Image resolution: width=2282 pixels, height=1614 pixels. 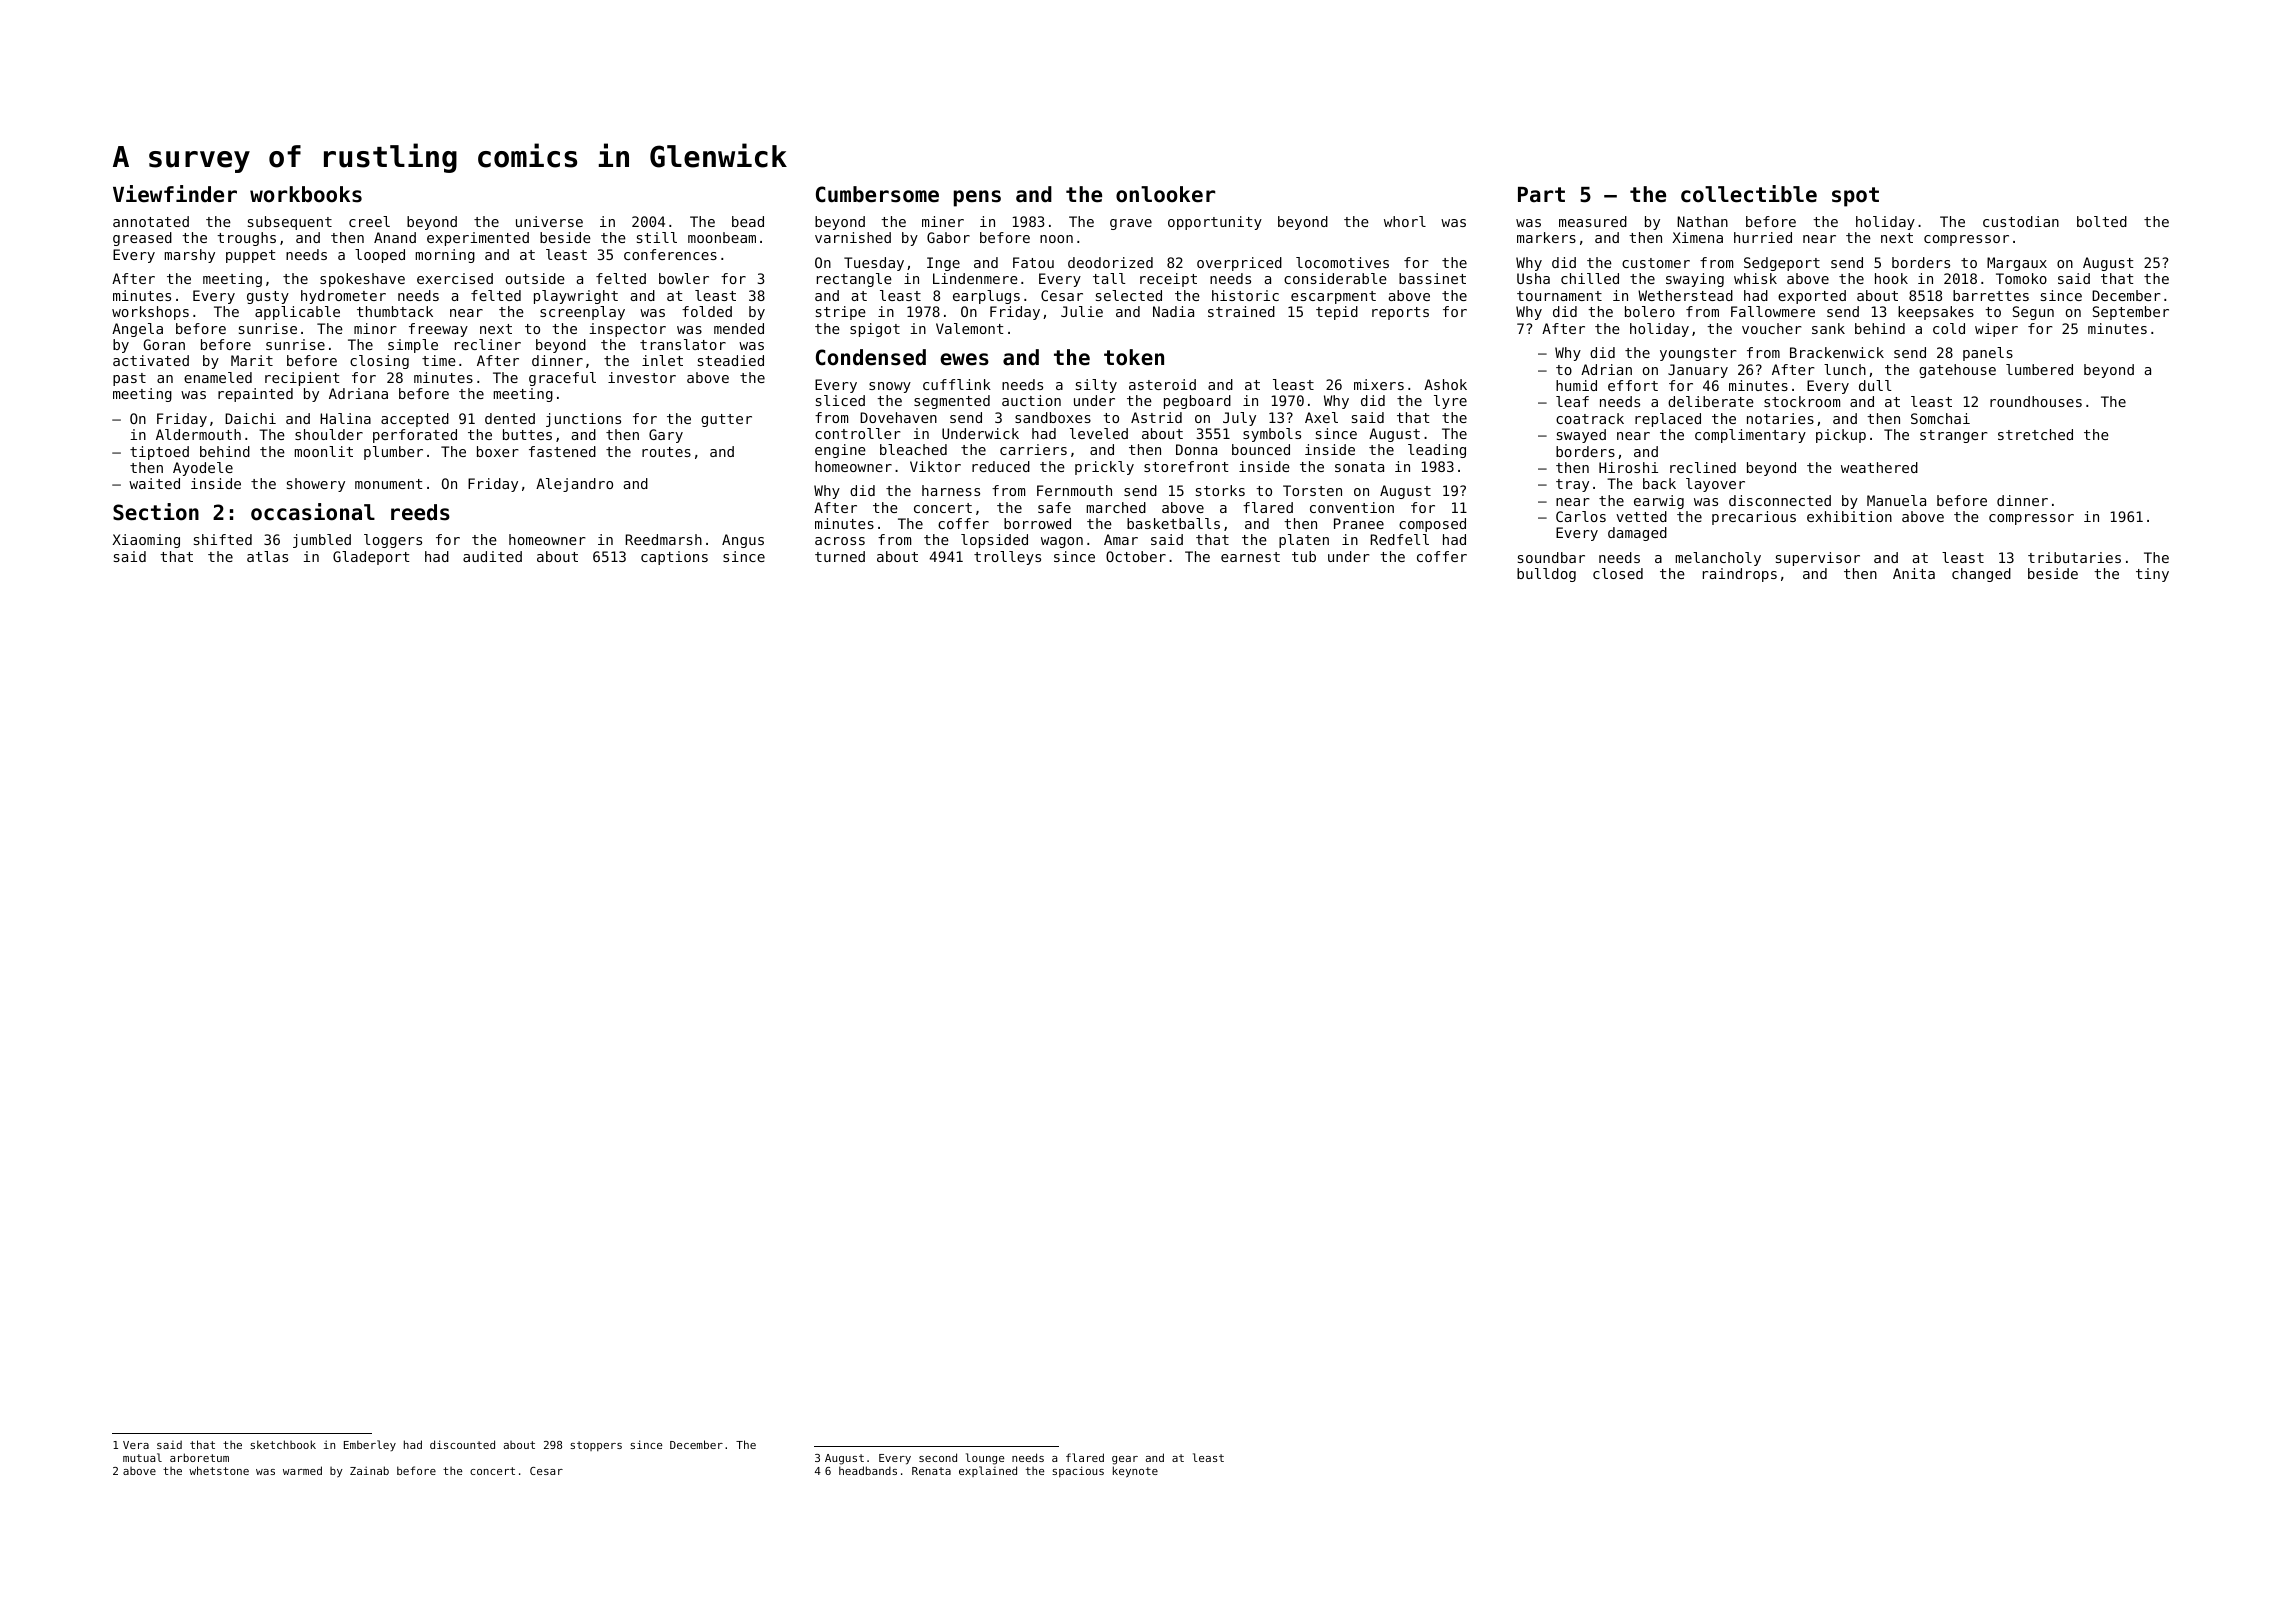 What do you see at coordinates (1239, 264) in the image?
I see `overpriced` at bounding box center [1239, 264].
